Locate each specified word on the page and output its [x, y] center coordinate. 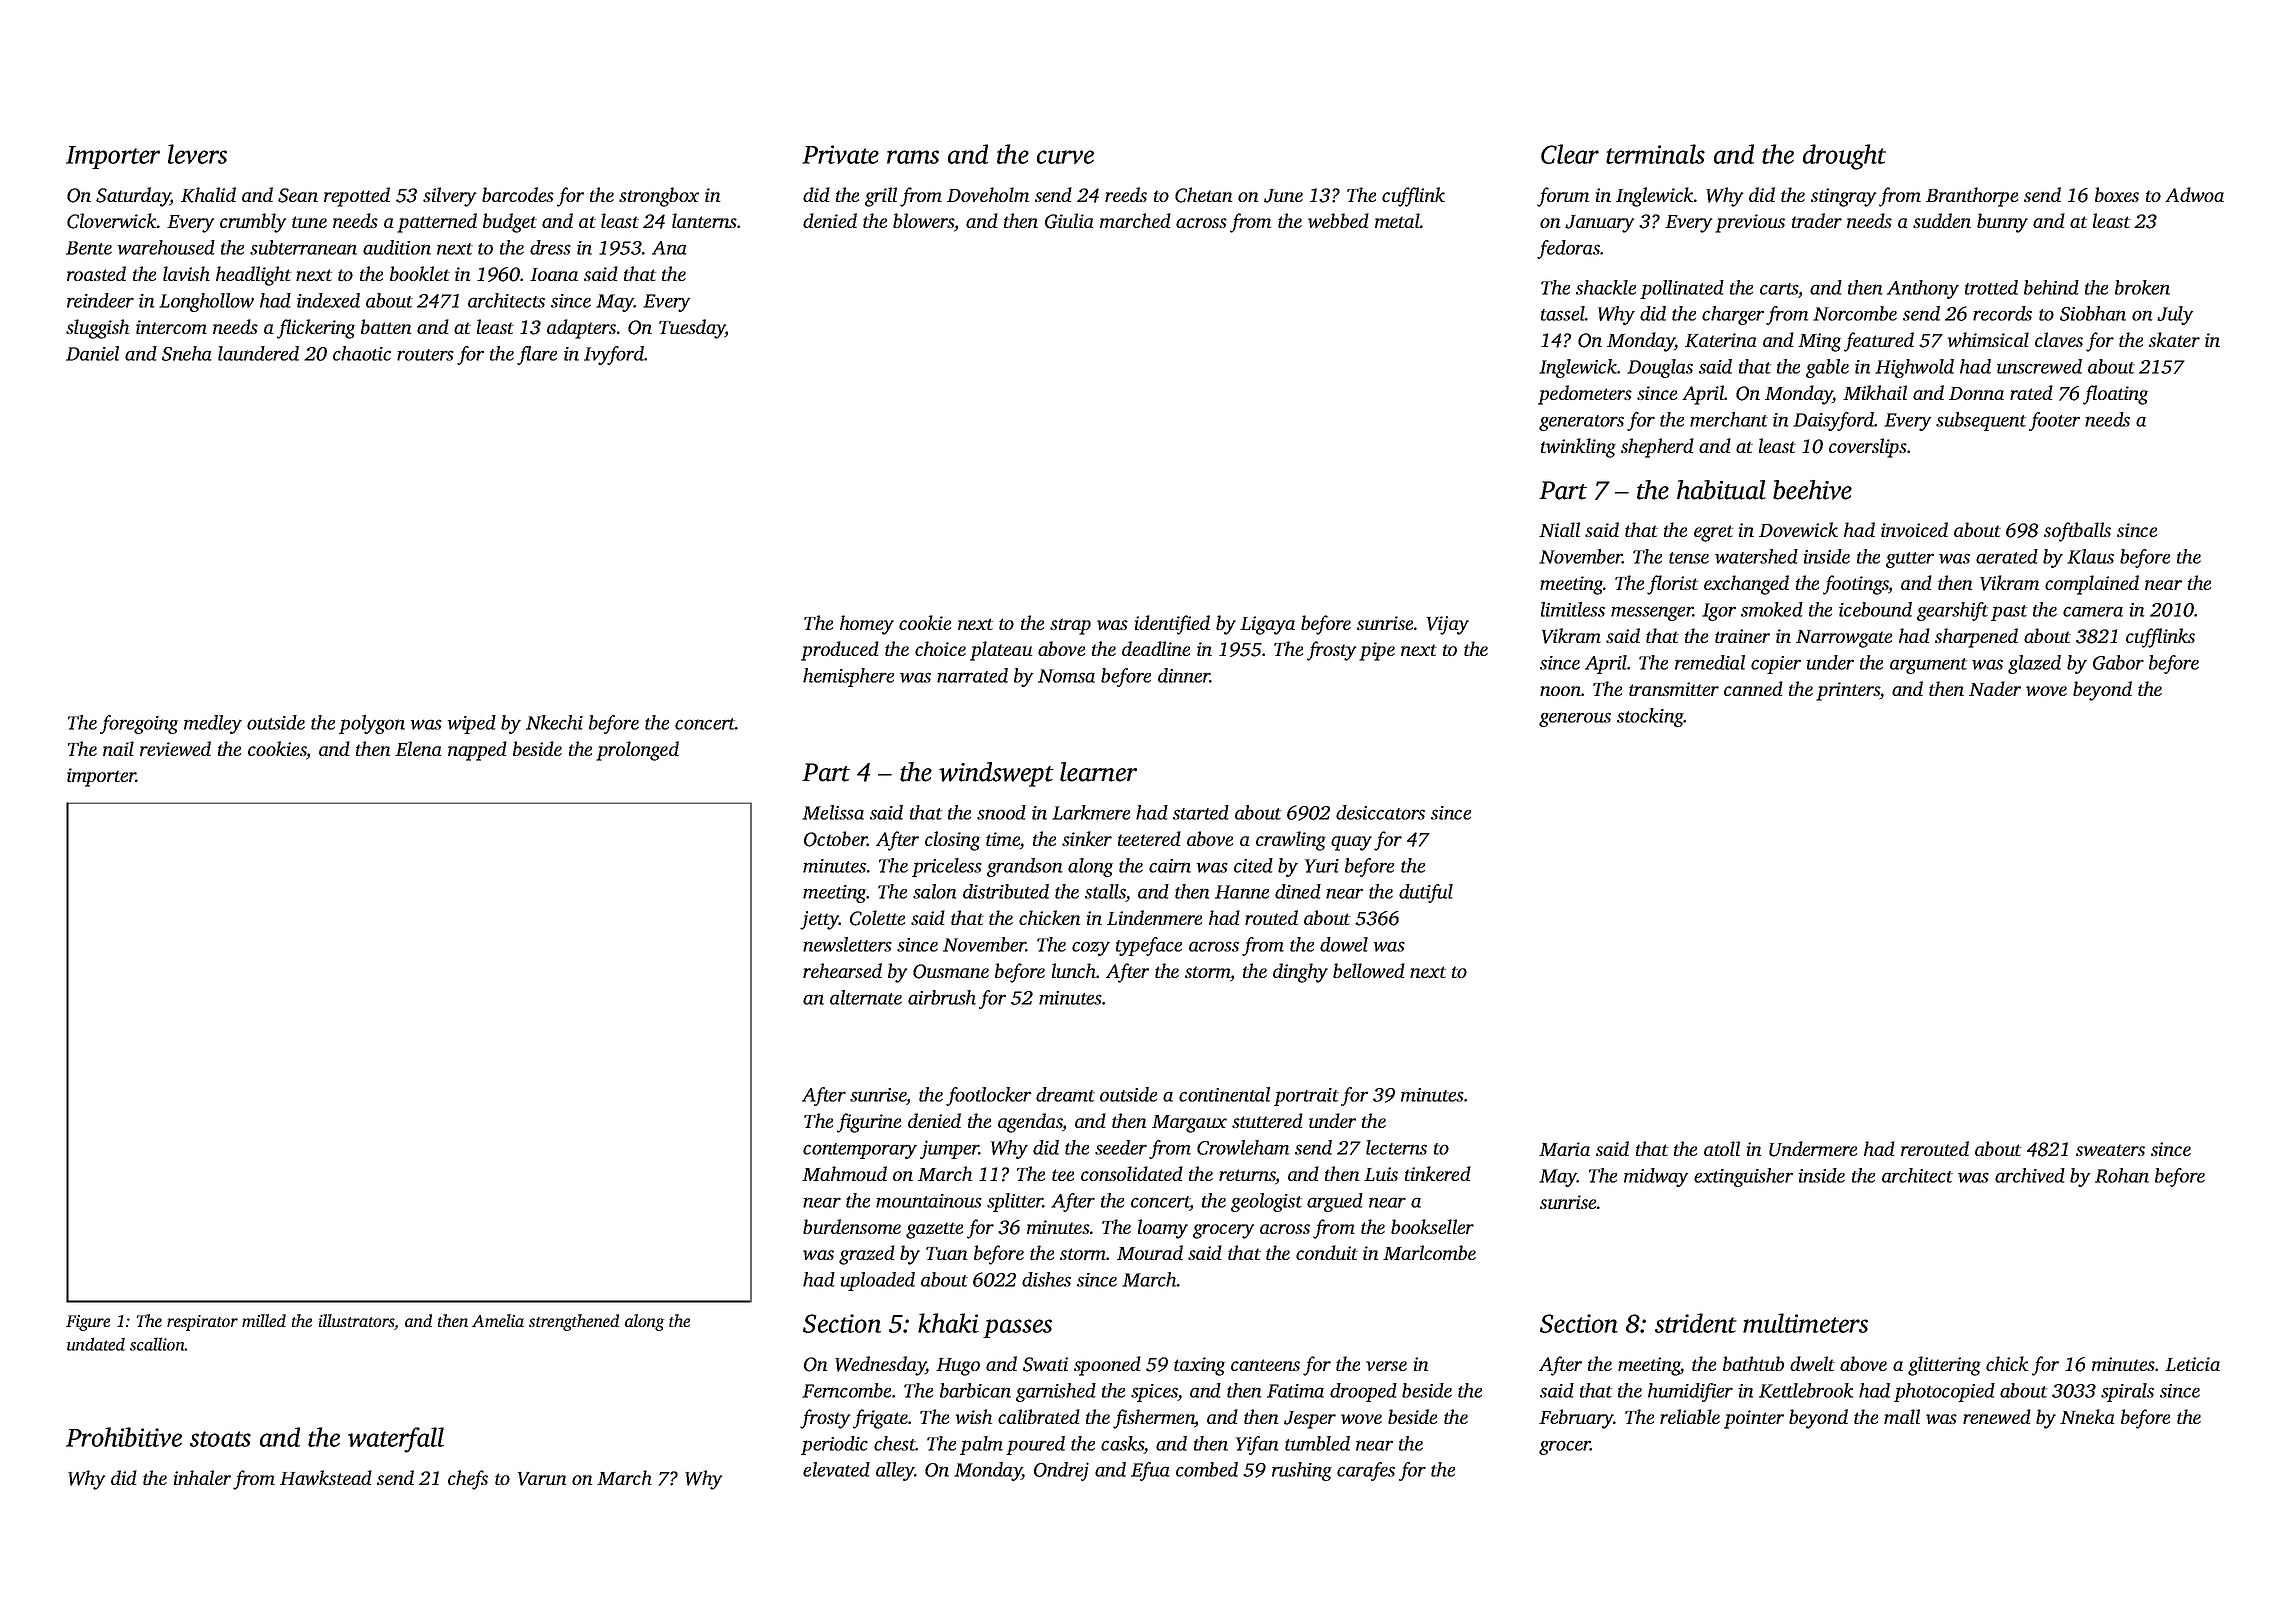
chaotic [362, 353]
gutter [1910, 560]
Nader [1995, 688]
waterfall [396, 1440]
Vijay [1448, 625]
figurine [869, 1123]
